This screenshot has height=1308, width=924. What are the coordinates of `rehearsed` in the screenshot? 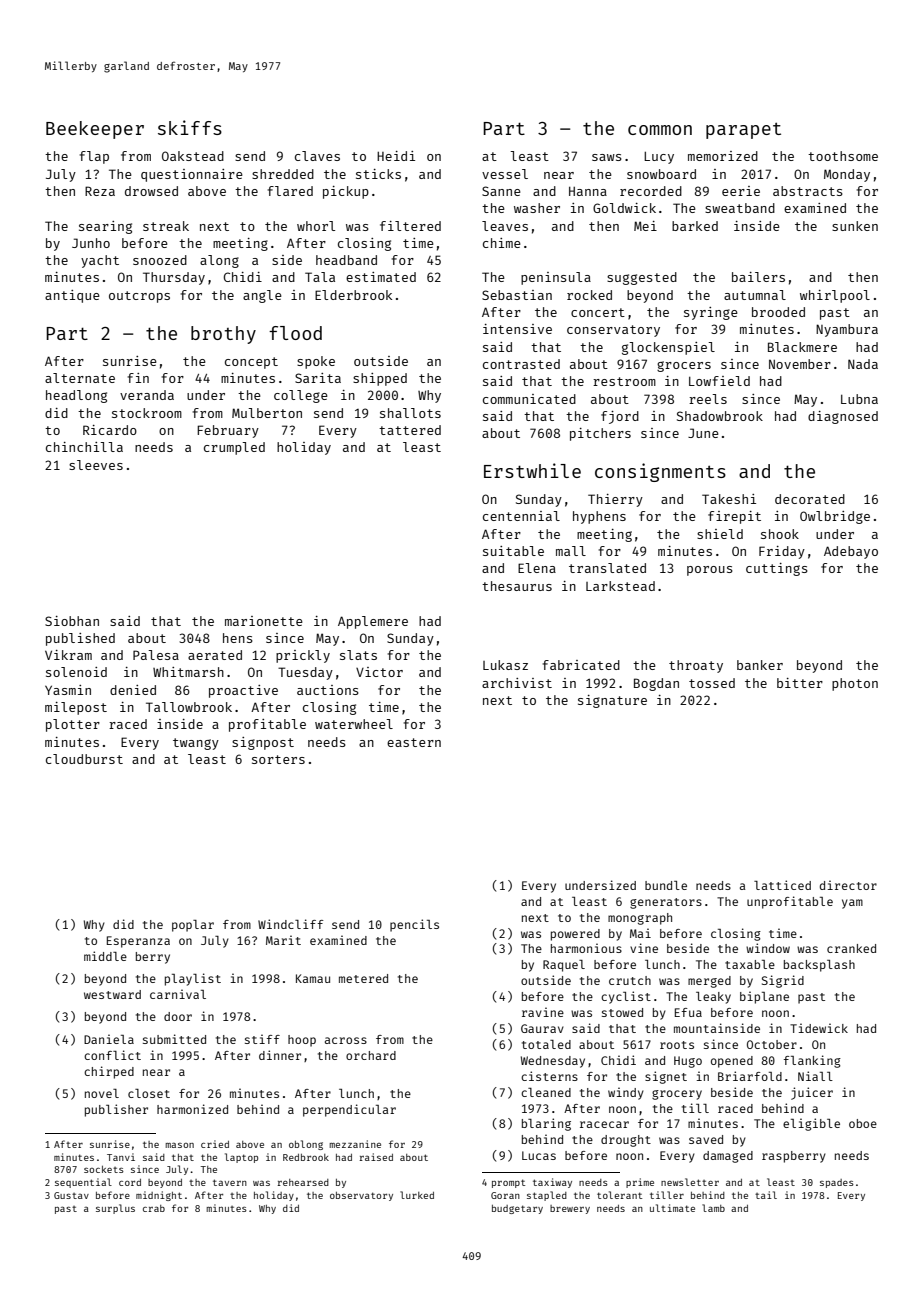 It's located at (303, 1182).
